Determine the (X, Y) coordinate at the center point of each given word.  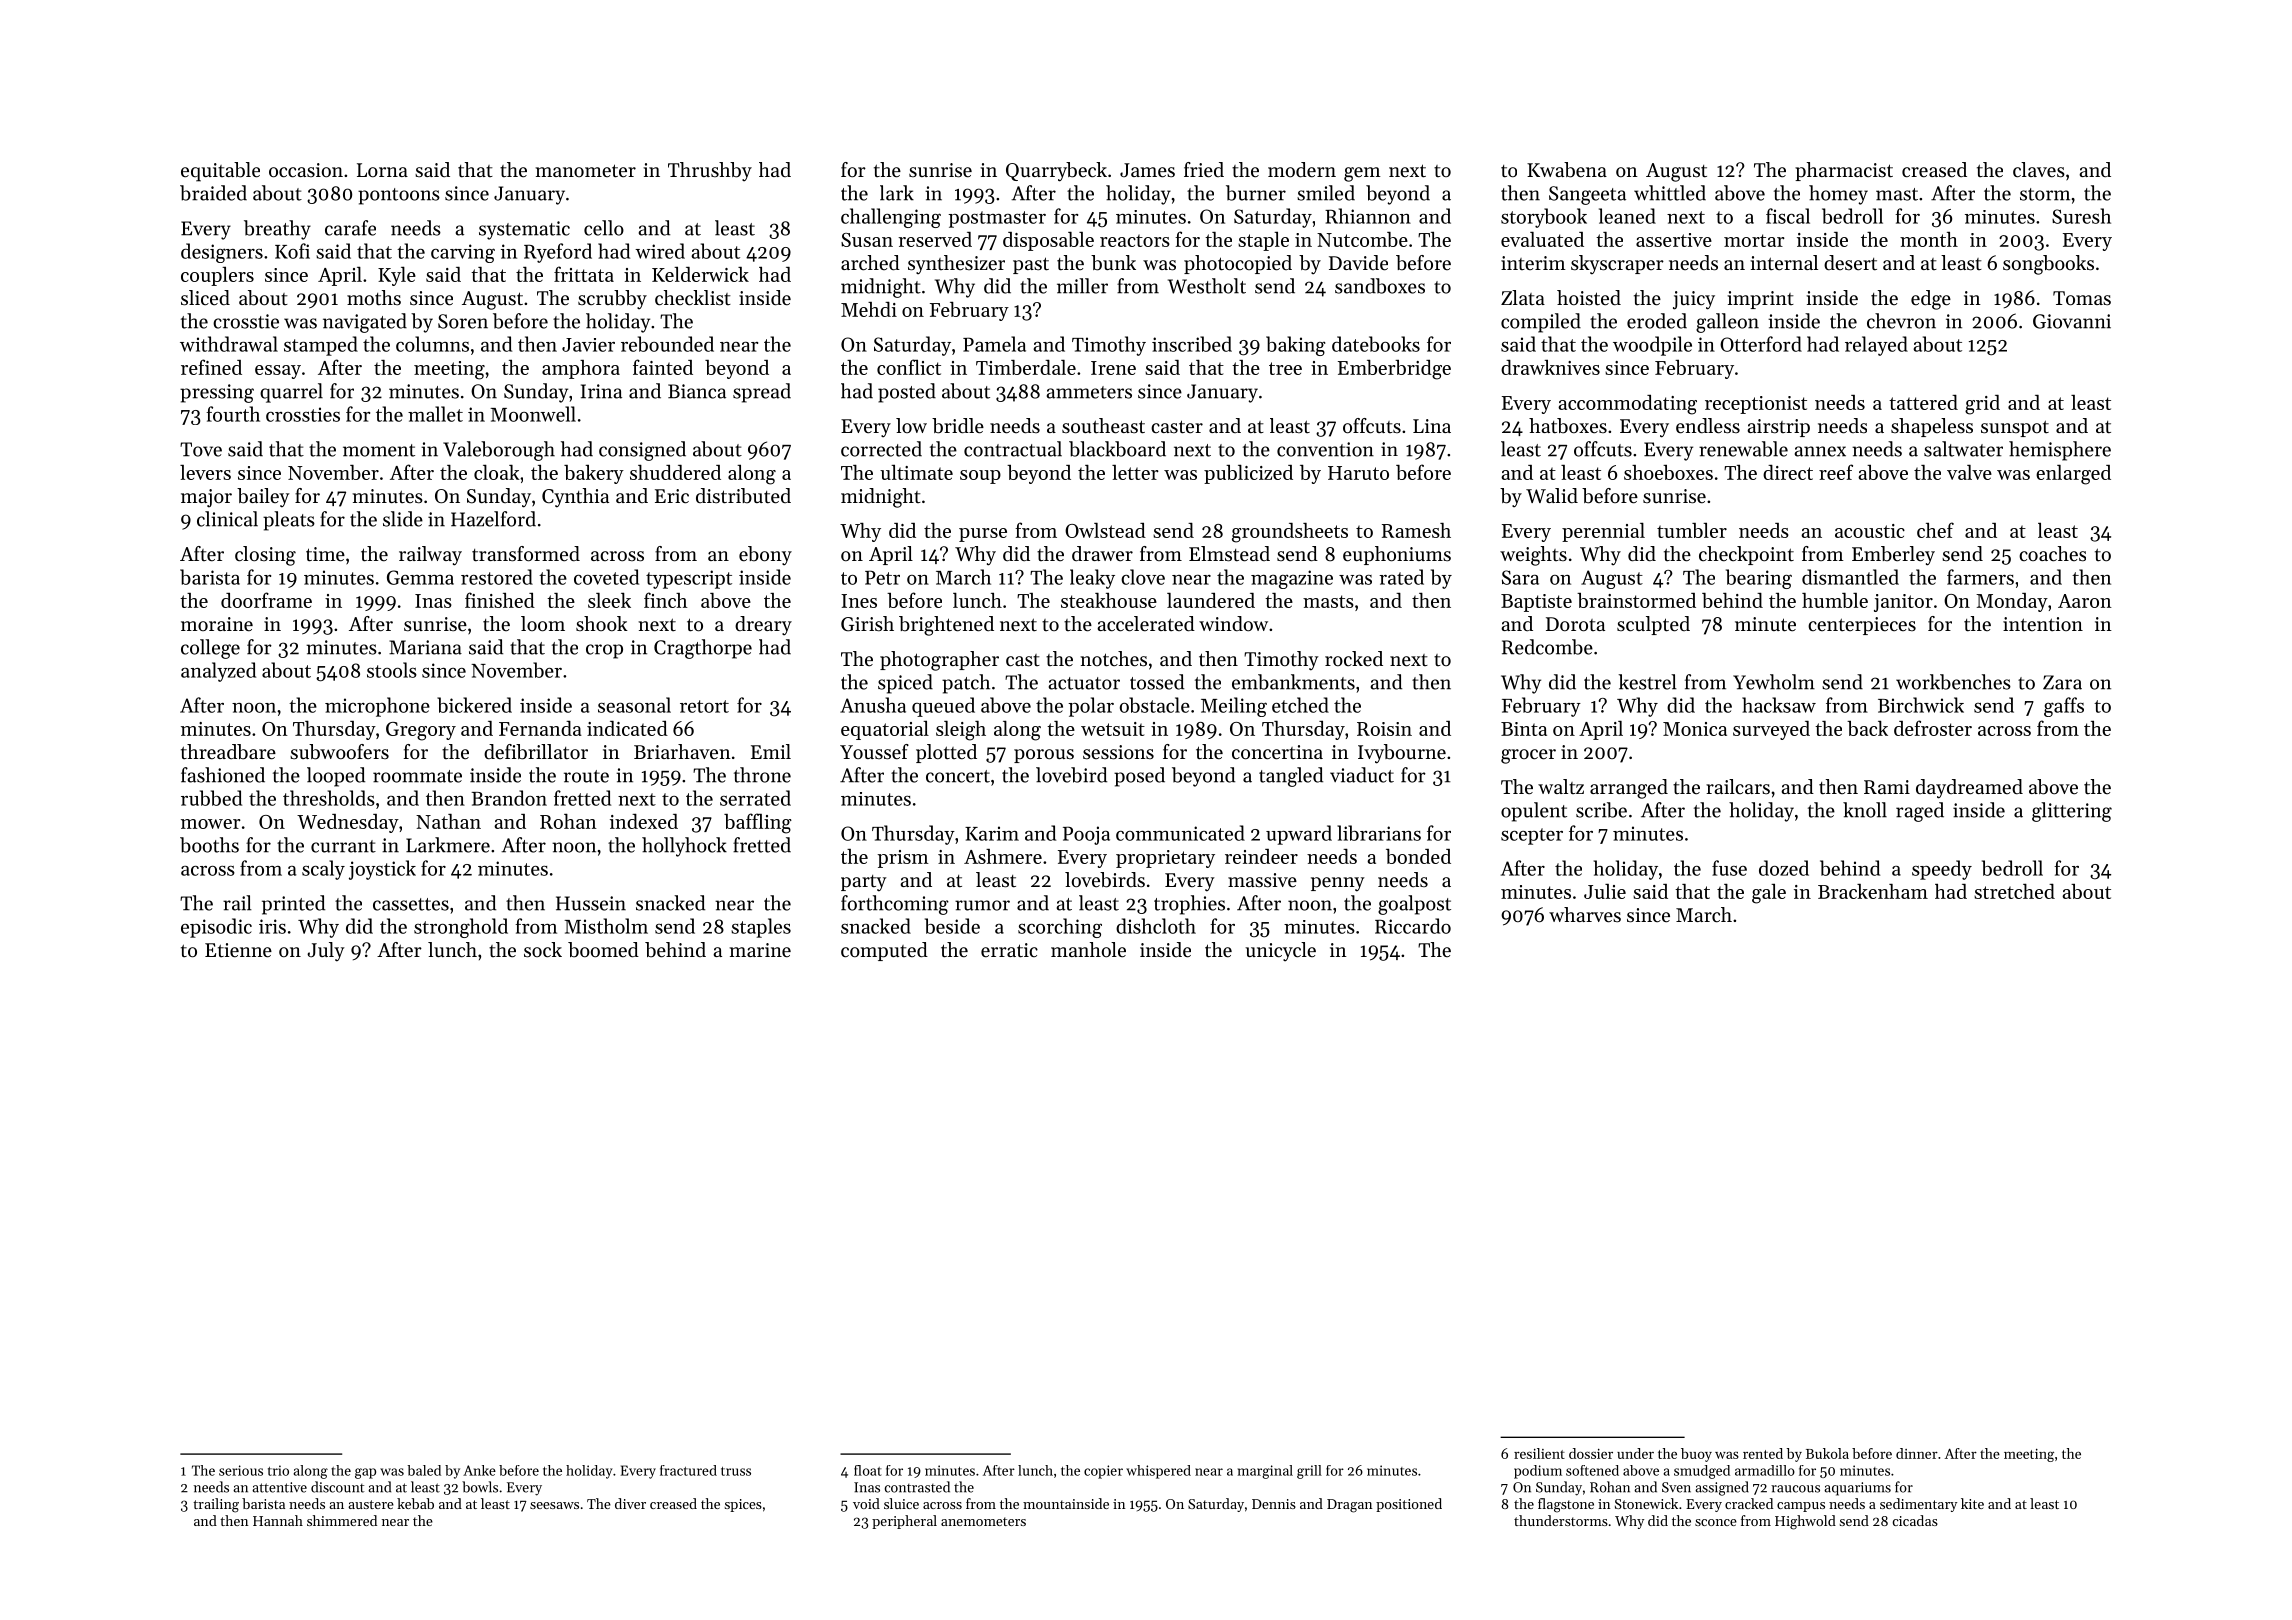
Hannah (278, 1520)
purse (983, 535)
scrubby (612, 299)
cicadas (1915, 1520)
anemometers (983, 1521)
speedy (1942, 870)
